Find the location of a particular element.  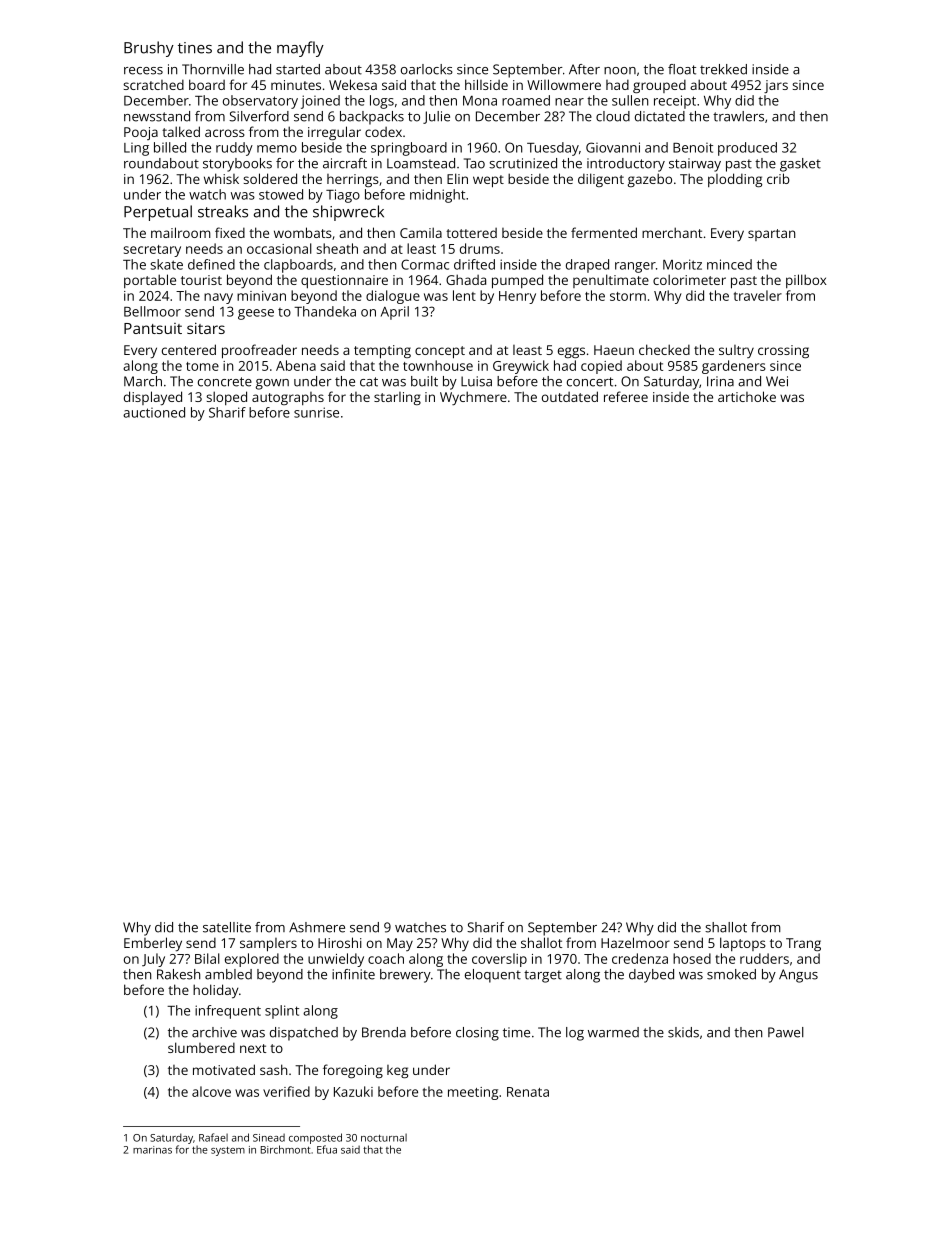

infrequent is located at coordinates (228, 1012).
